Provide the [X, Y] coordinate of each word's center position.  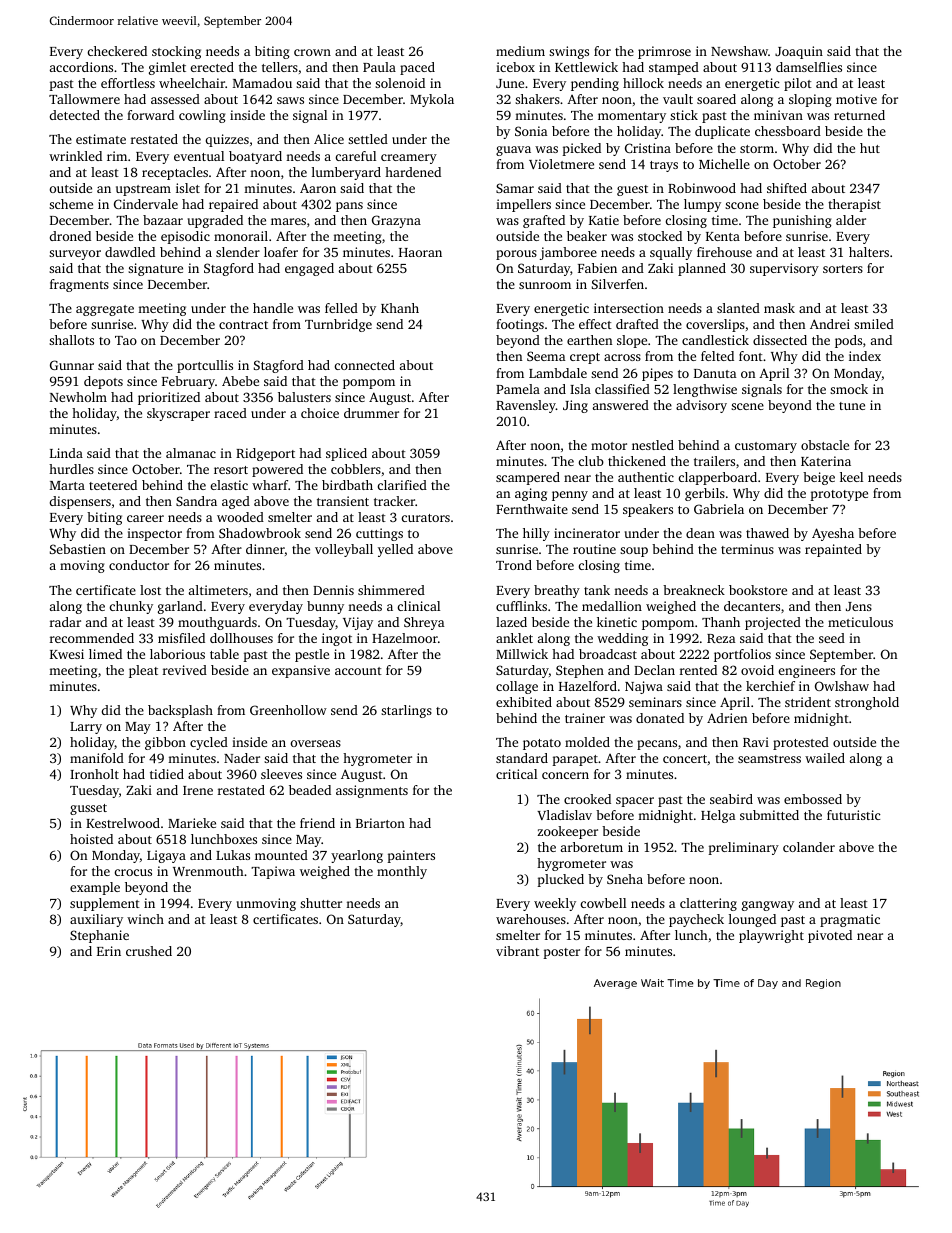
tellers [280, 67]
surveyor [75, 255]
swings [569, 52]
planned [702, 269]
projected [773, 623]
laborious [177, 654]
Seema [546, 356]
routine [594, 549]
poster [561, 953]
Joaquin [799, 52]
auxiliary [96, 920]
